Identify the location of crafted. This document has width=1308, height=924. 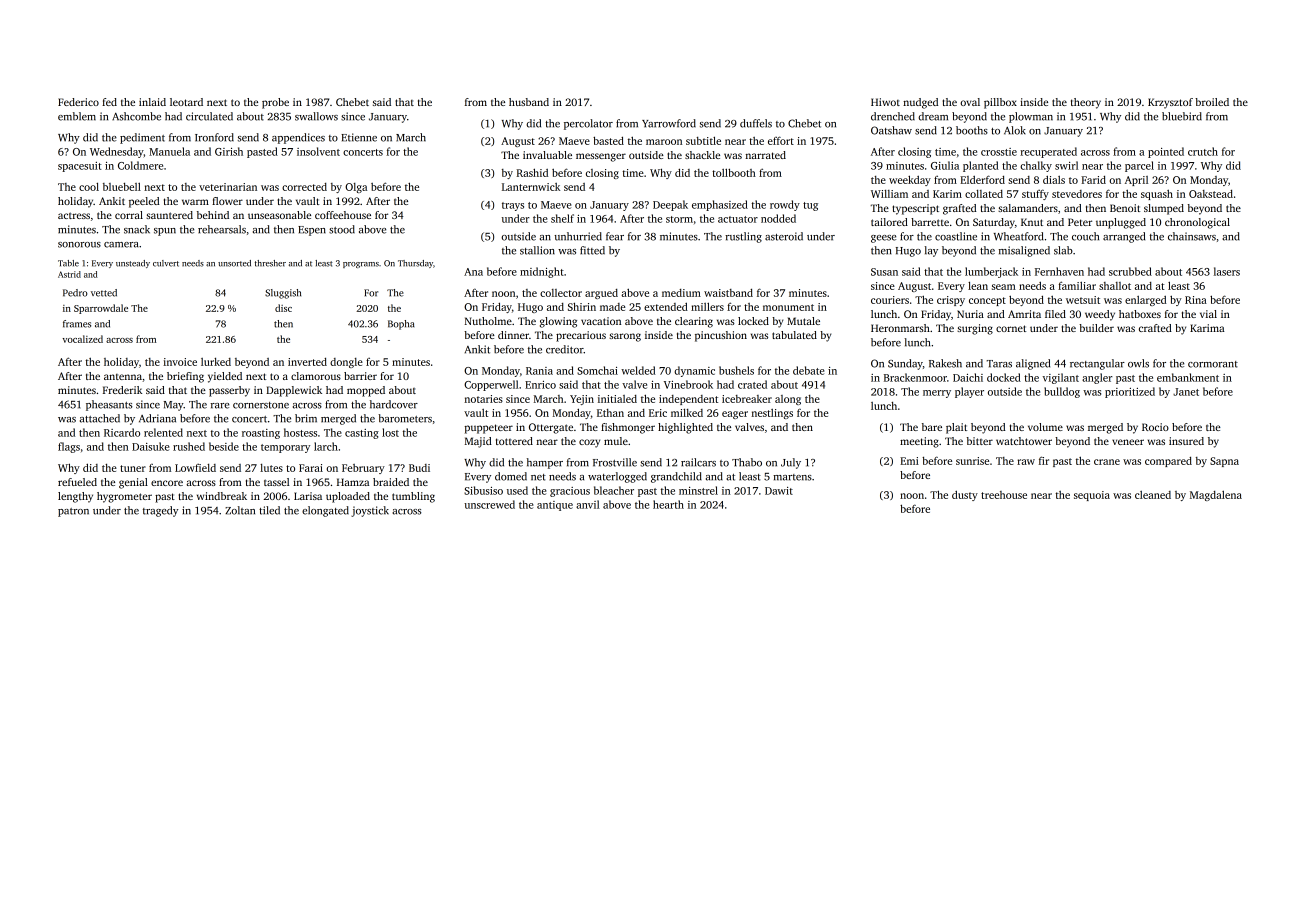
(1155, 328).
